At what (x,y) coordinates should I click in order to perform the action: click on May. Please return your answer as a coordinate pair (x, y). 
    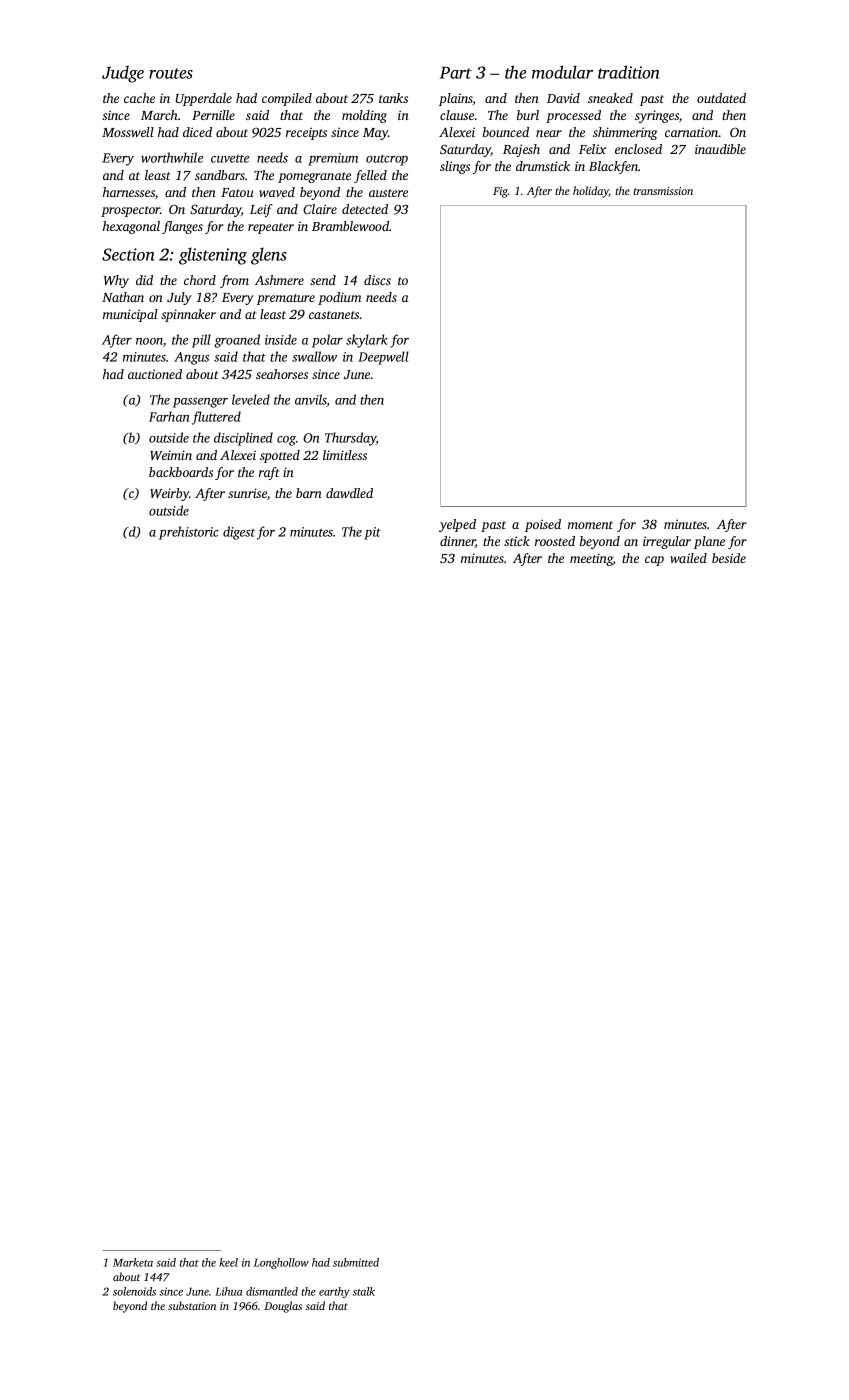
    Looking at the image, I should click on (376, 134).
